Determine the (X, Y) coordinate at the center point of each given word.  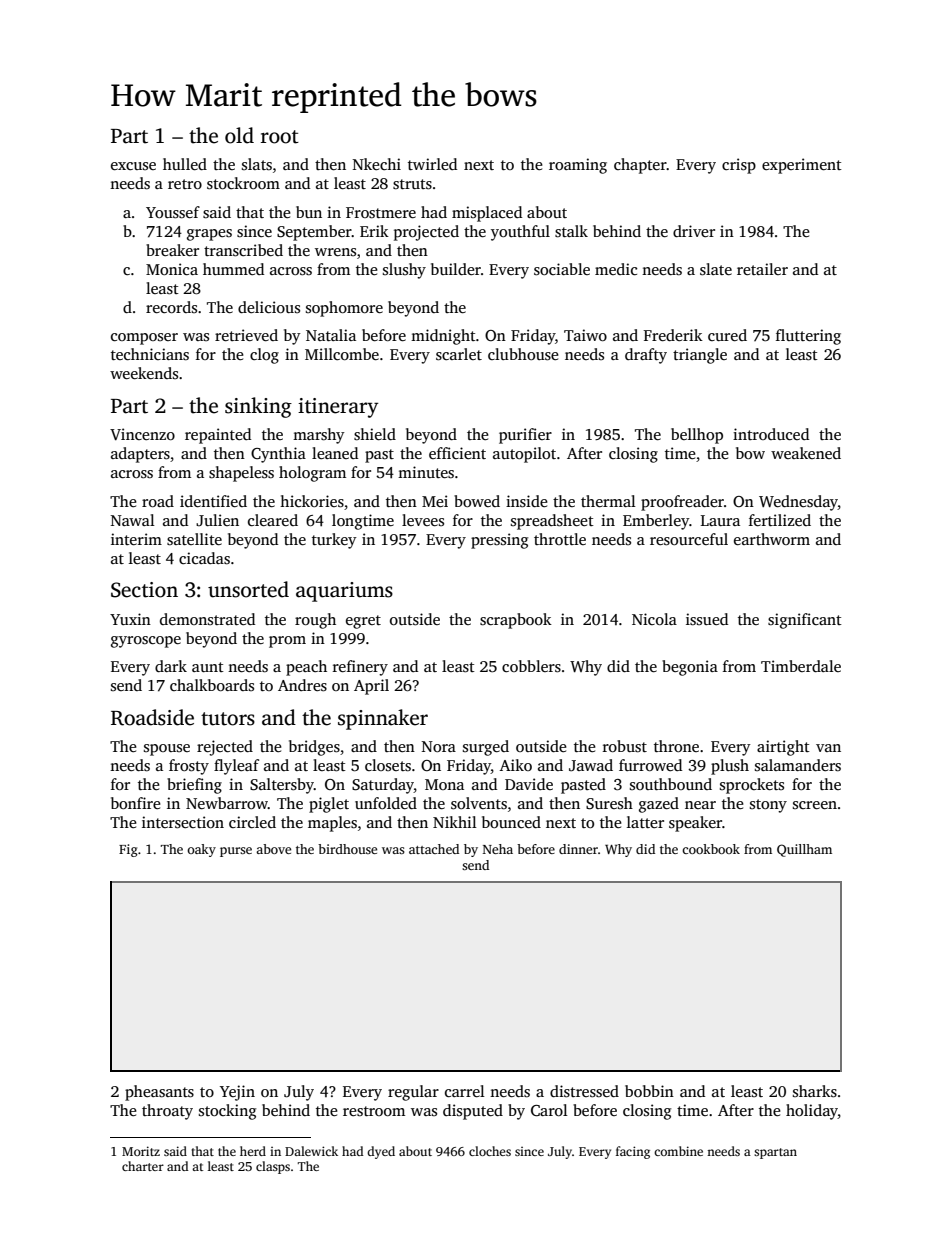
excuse (133, 166)
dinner (578, 849)
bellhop (697, 436)
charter (143, 1166)
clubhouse (523, 354)
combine (678, 1151)
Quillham (804, 850)
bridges (314, 748)
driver (694, 231)
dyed (381, 1152)
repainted (218, 436)
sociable (562, 269)
